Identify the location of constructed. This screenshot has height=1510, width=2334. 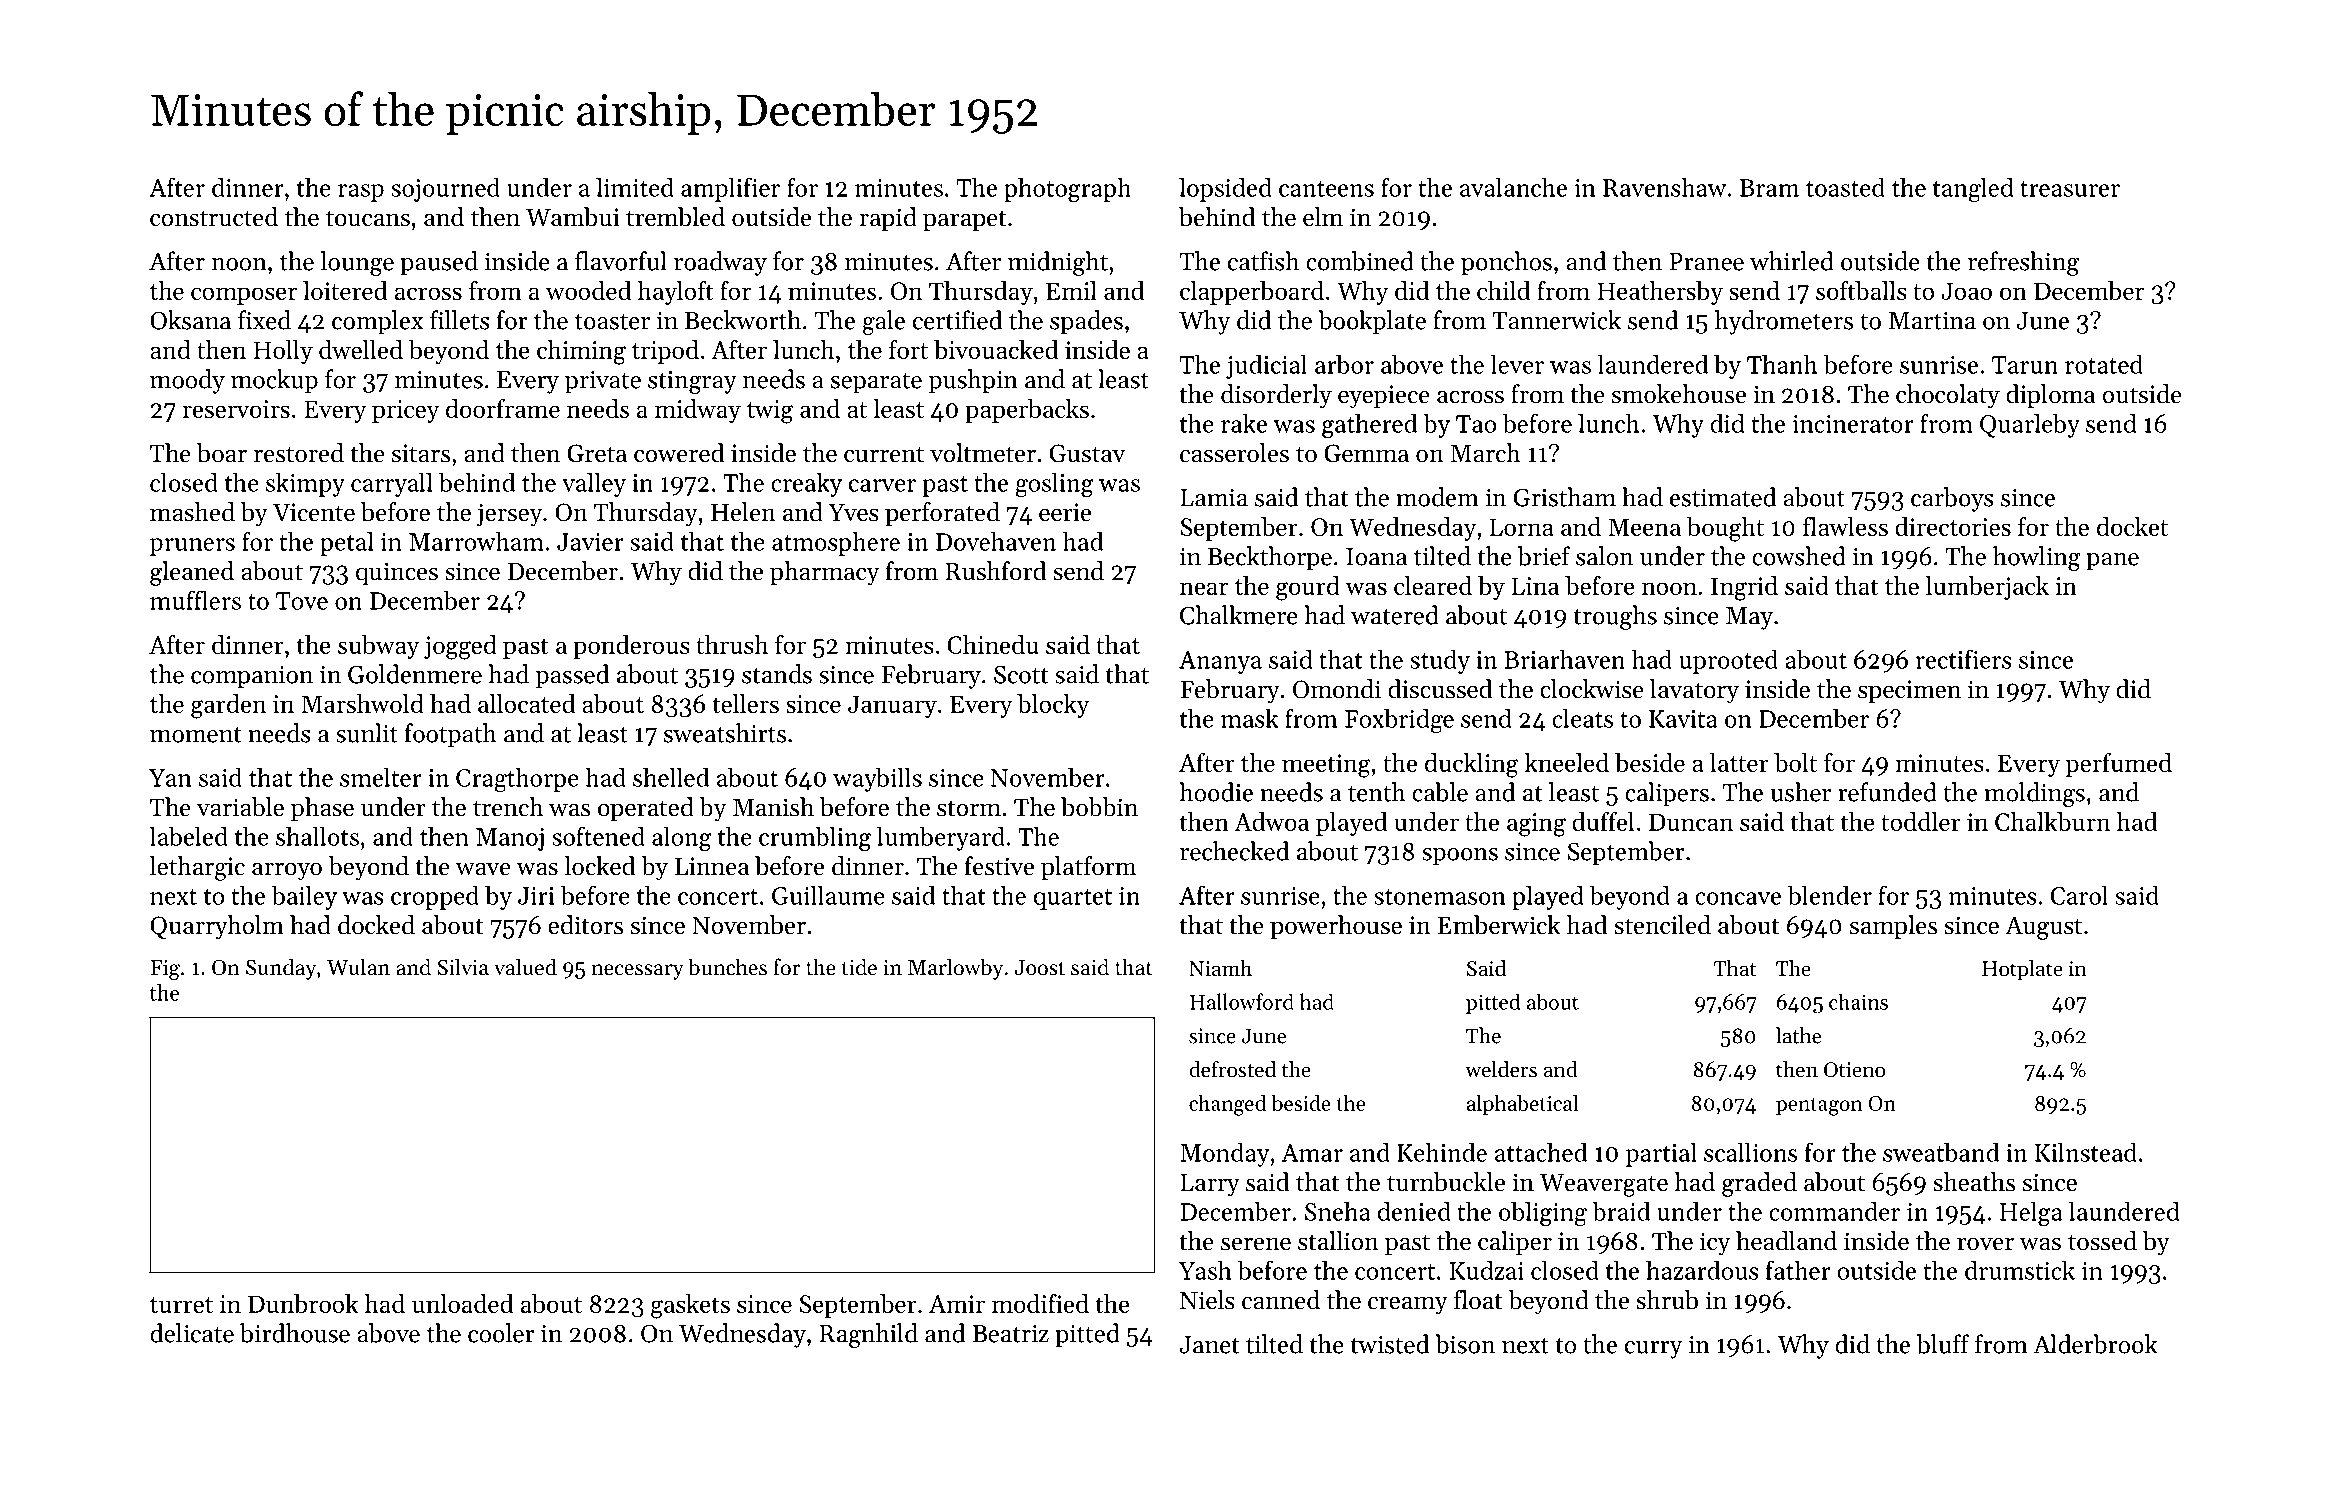
(214, 217).
